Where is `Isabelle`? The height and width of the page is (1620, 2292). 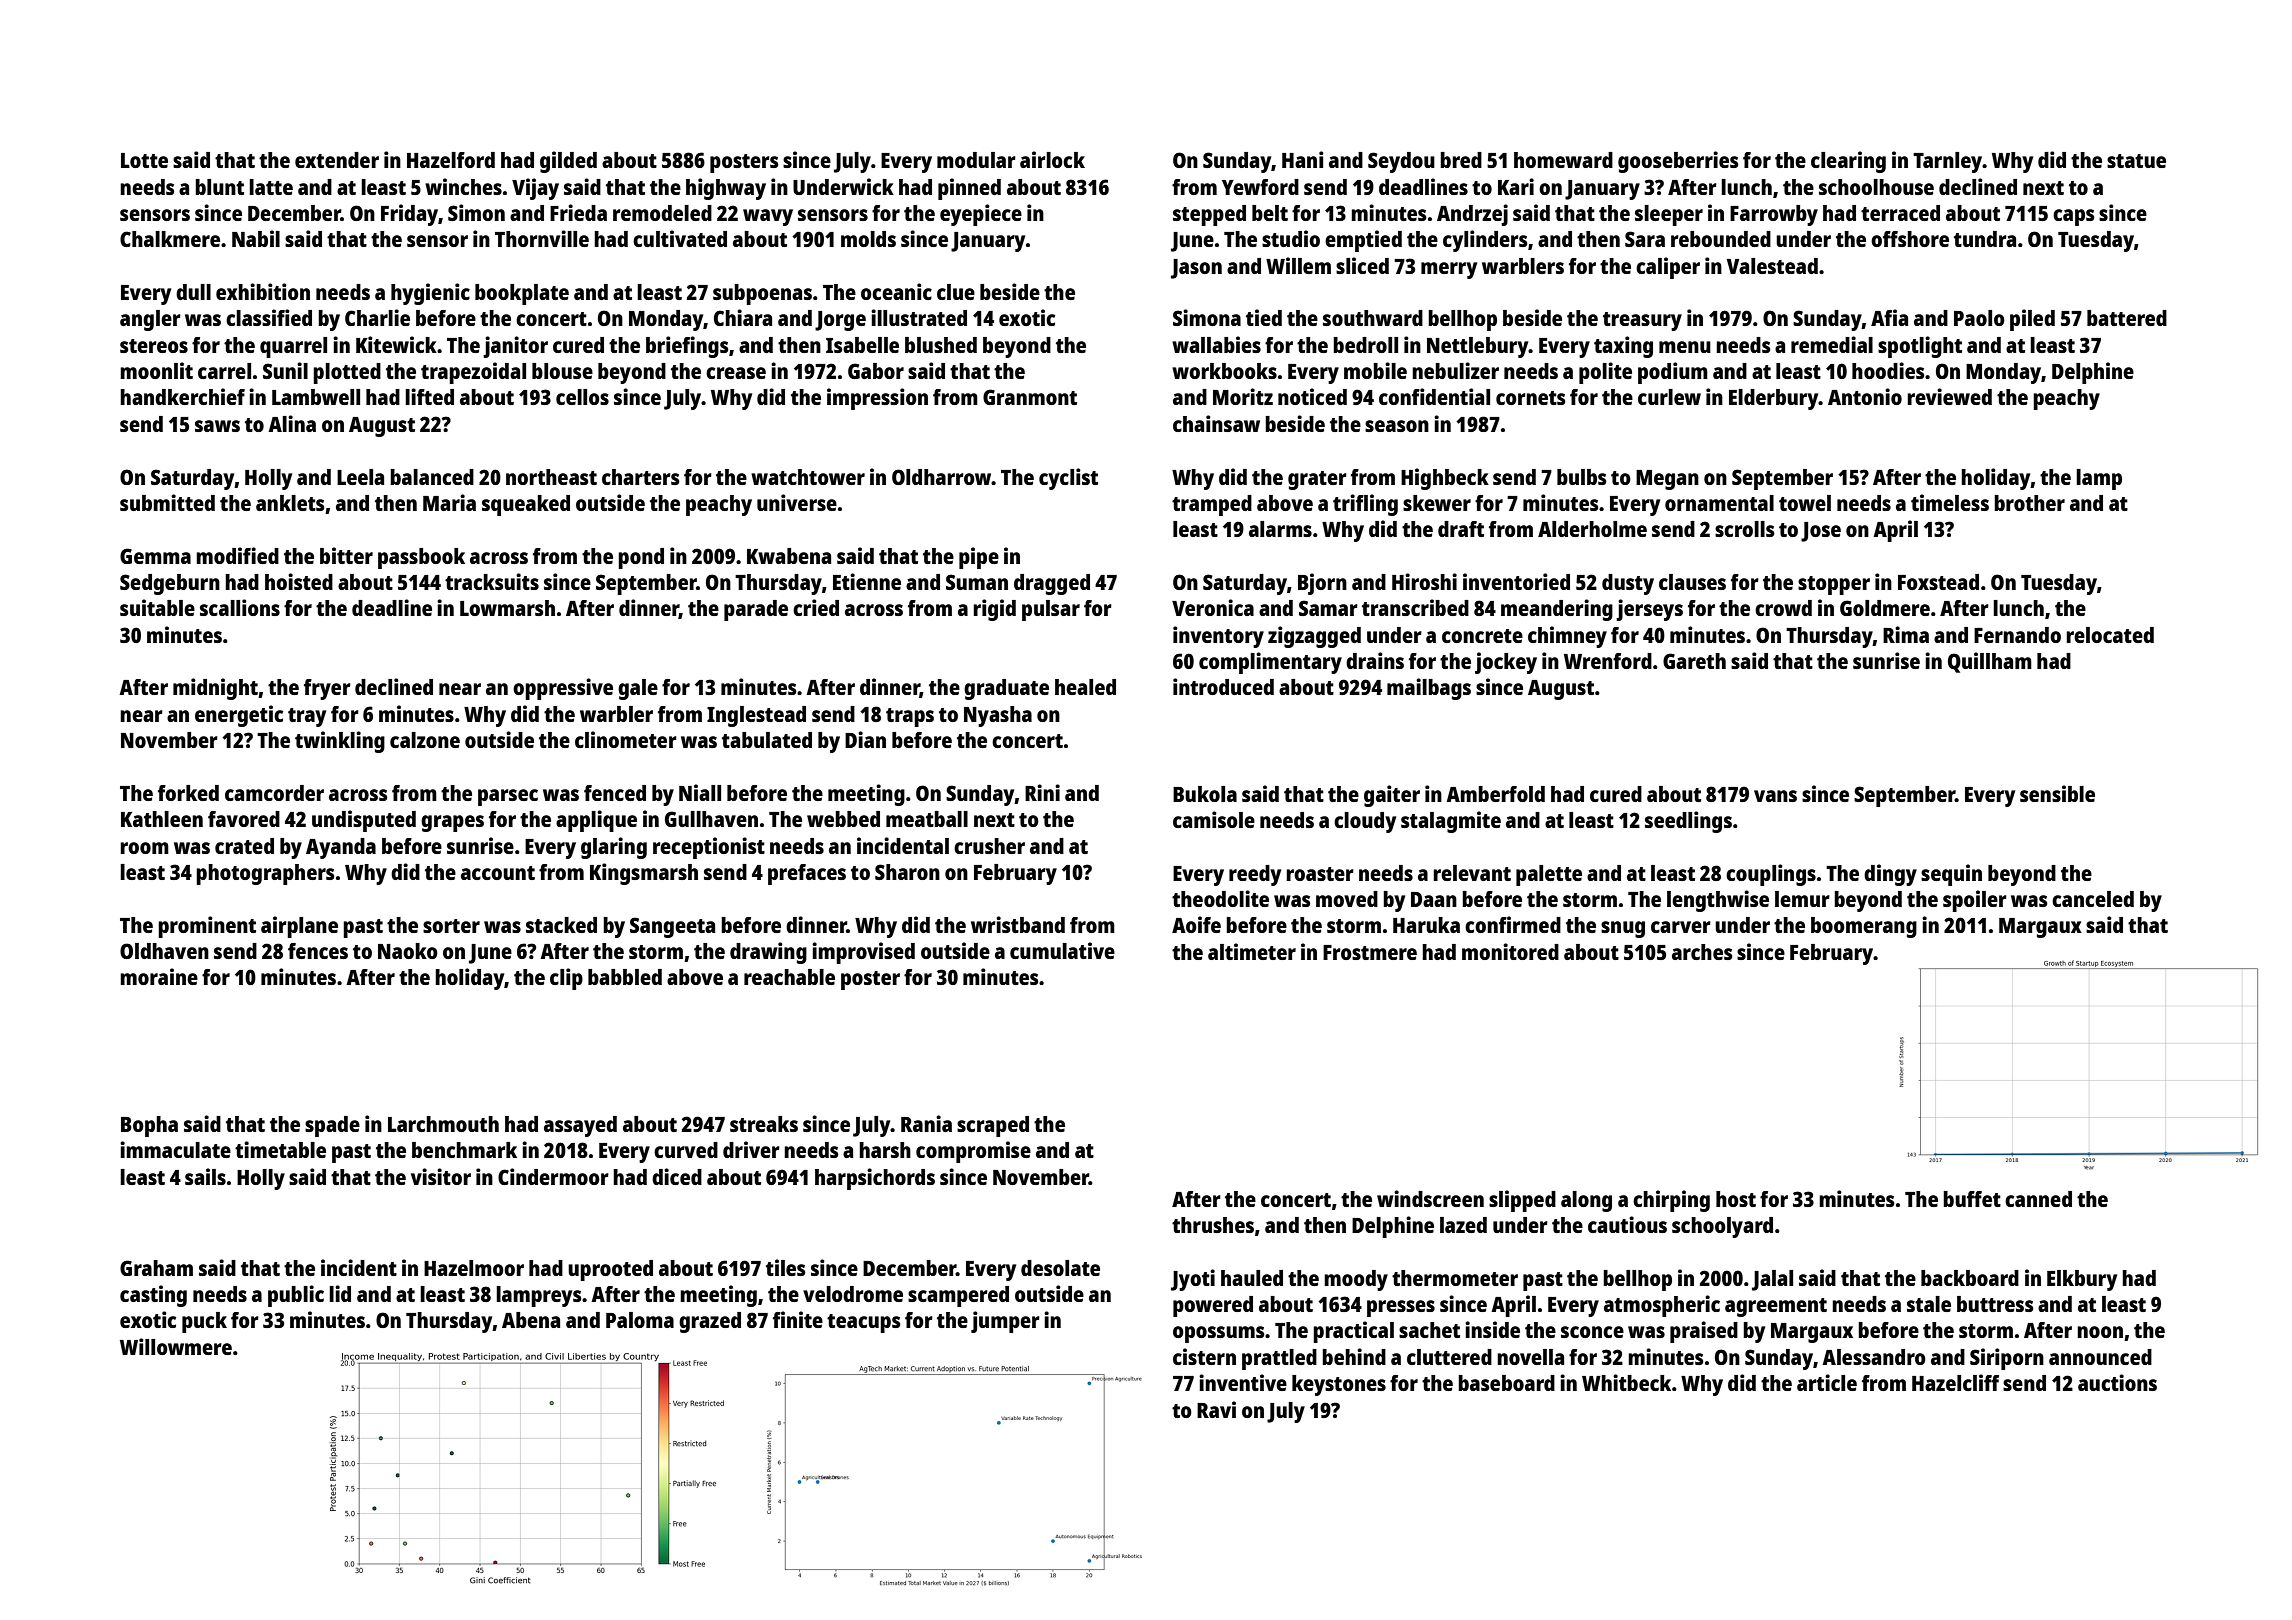 Isabelle is located at coordinates (862, 345).
